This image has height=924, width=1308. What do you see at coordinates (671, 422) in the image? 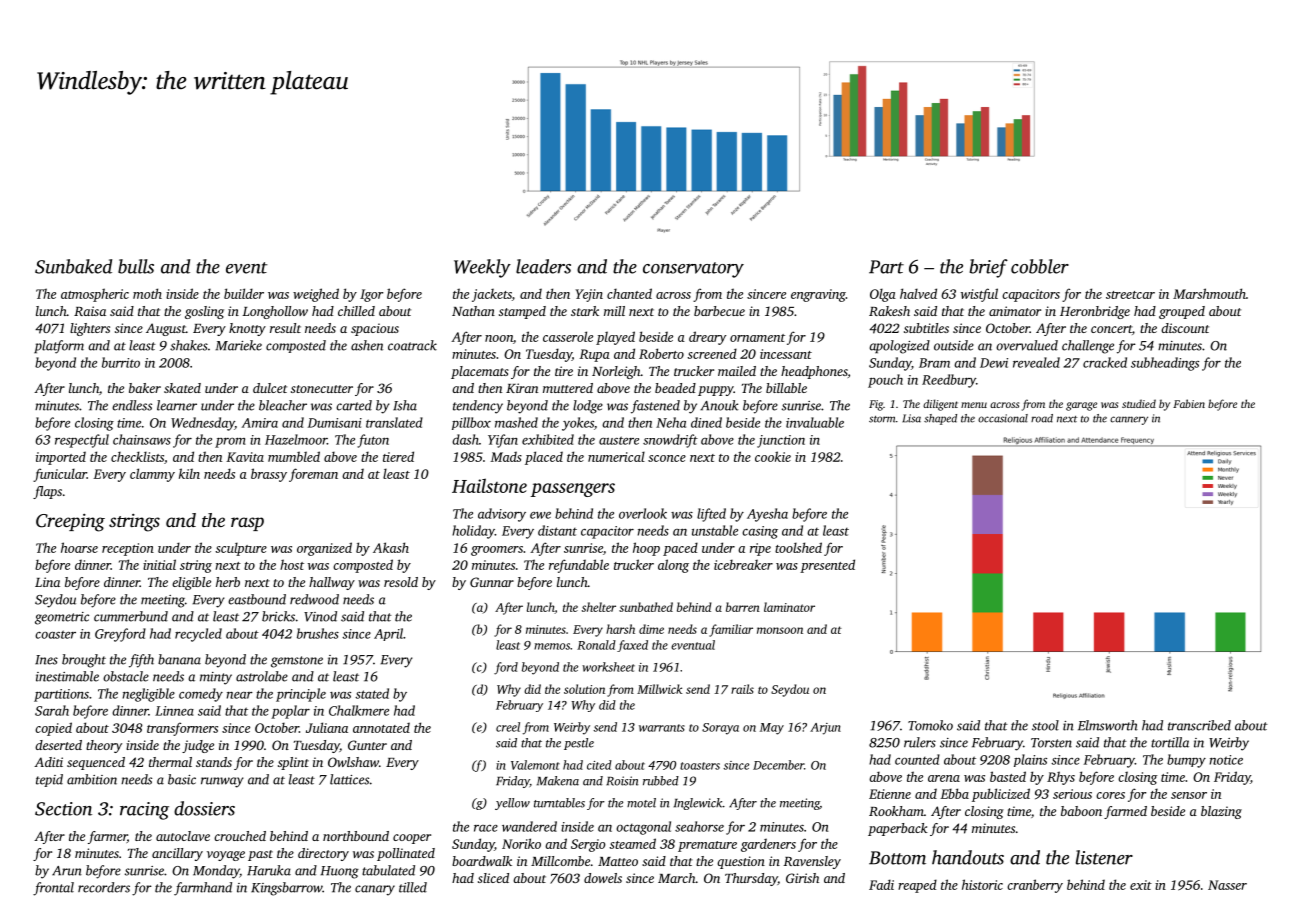
I see `Neha` at bounding box center [671, 422].
